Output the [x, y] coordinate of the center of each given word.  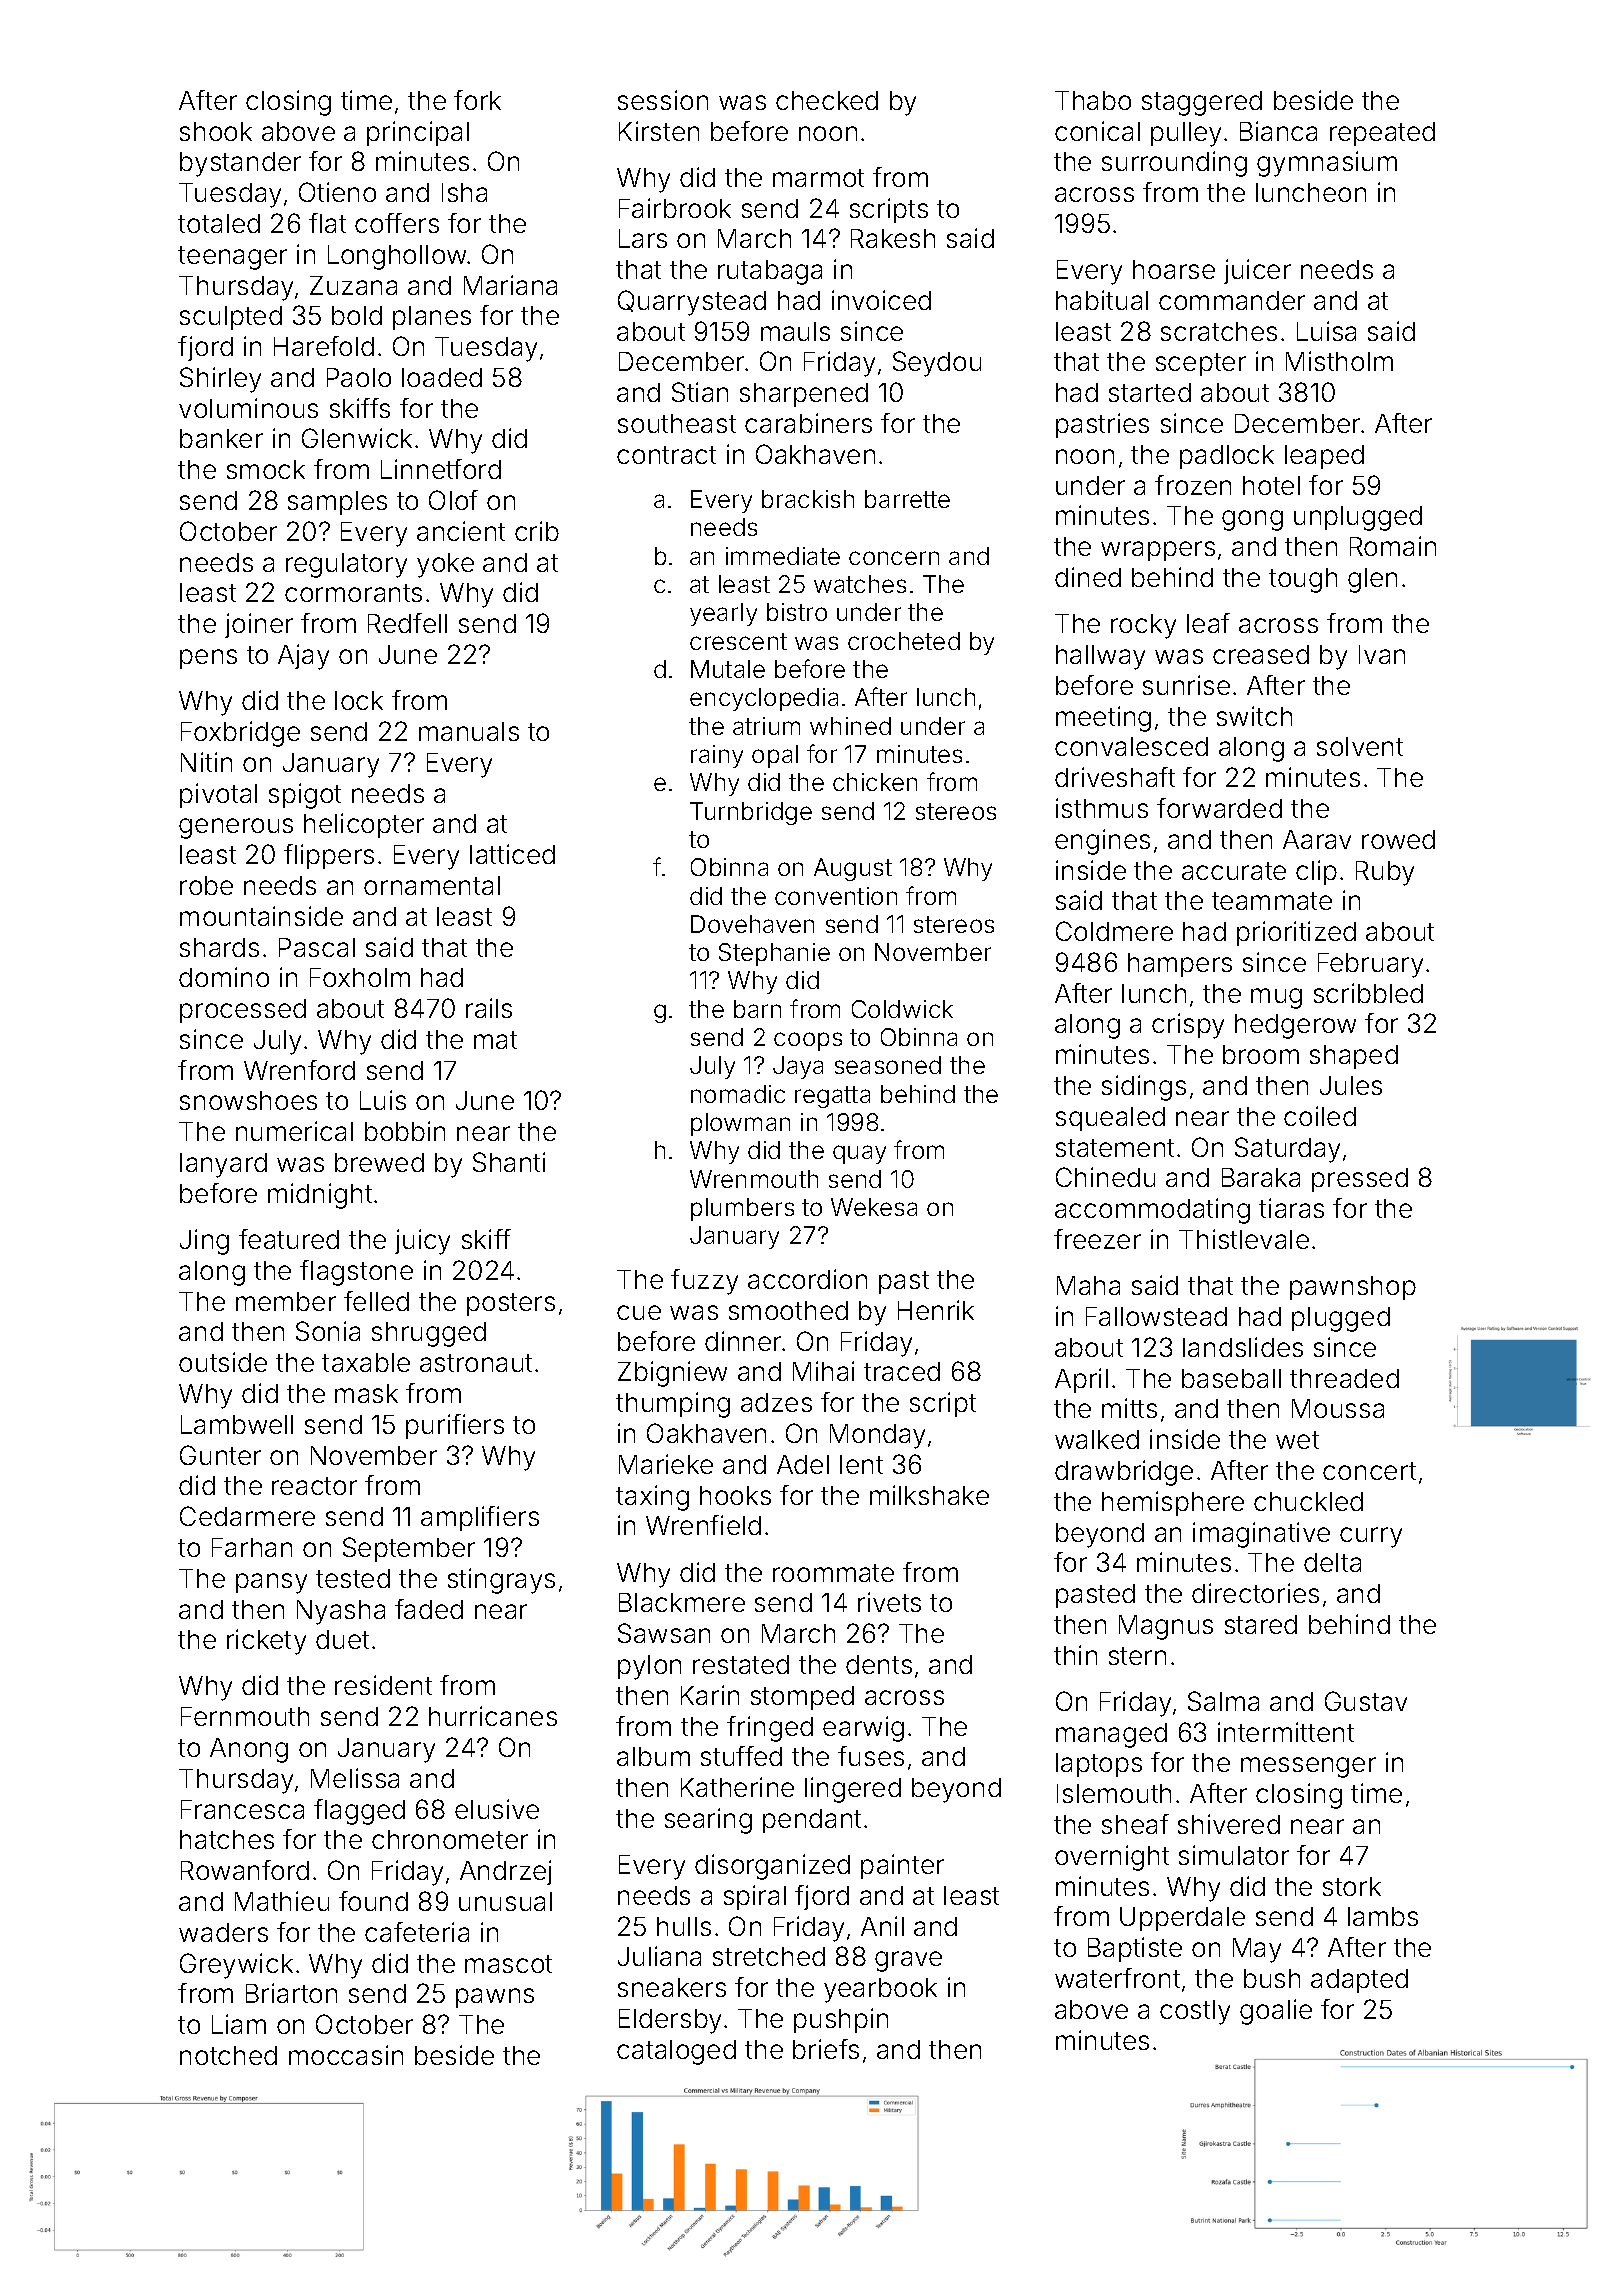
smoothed [788, 1310]
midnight [320, 1196]
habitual [1102, 300]
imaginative [1261, 1535]
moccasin [346, 2055]
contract [666, 455]
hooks [735, 1495]
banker [221, 438]
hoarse [1174, 269]
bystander [240, 164]
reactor [314, 1486]
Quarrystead [692, 303]
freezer [1097, 1239]
